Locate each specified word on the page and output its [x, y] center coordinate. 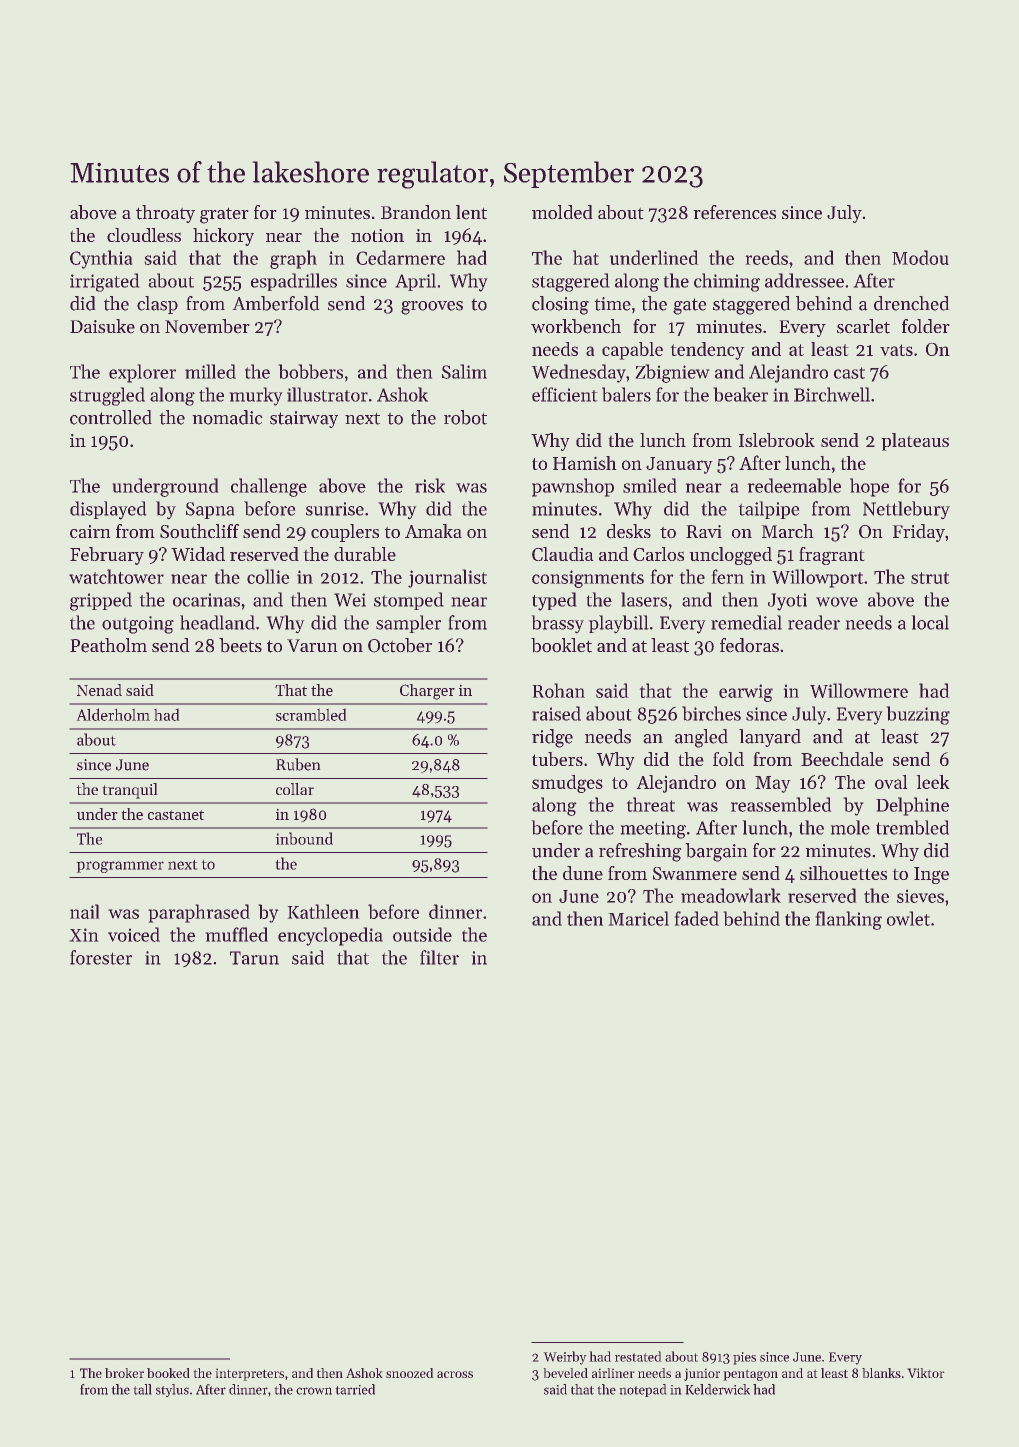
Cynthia [101, 259]
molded [562, 212]
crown [314, 1391]
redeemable [794, 485]
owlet [908, 918]
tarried [355, 1389]
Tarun [254, 958]
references [734, 212]
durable [365, 554]
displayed [108, 510]
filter [439, 957]
